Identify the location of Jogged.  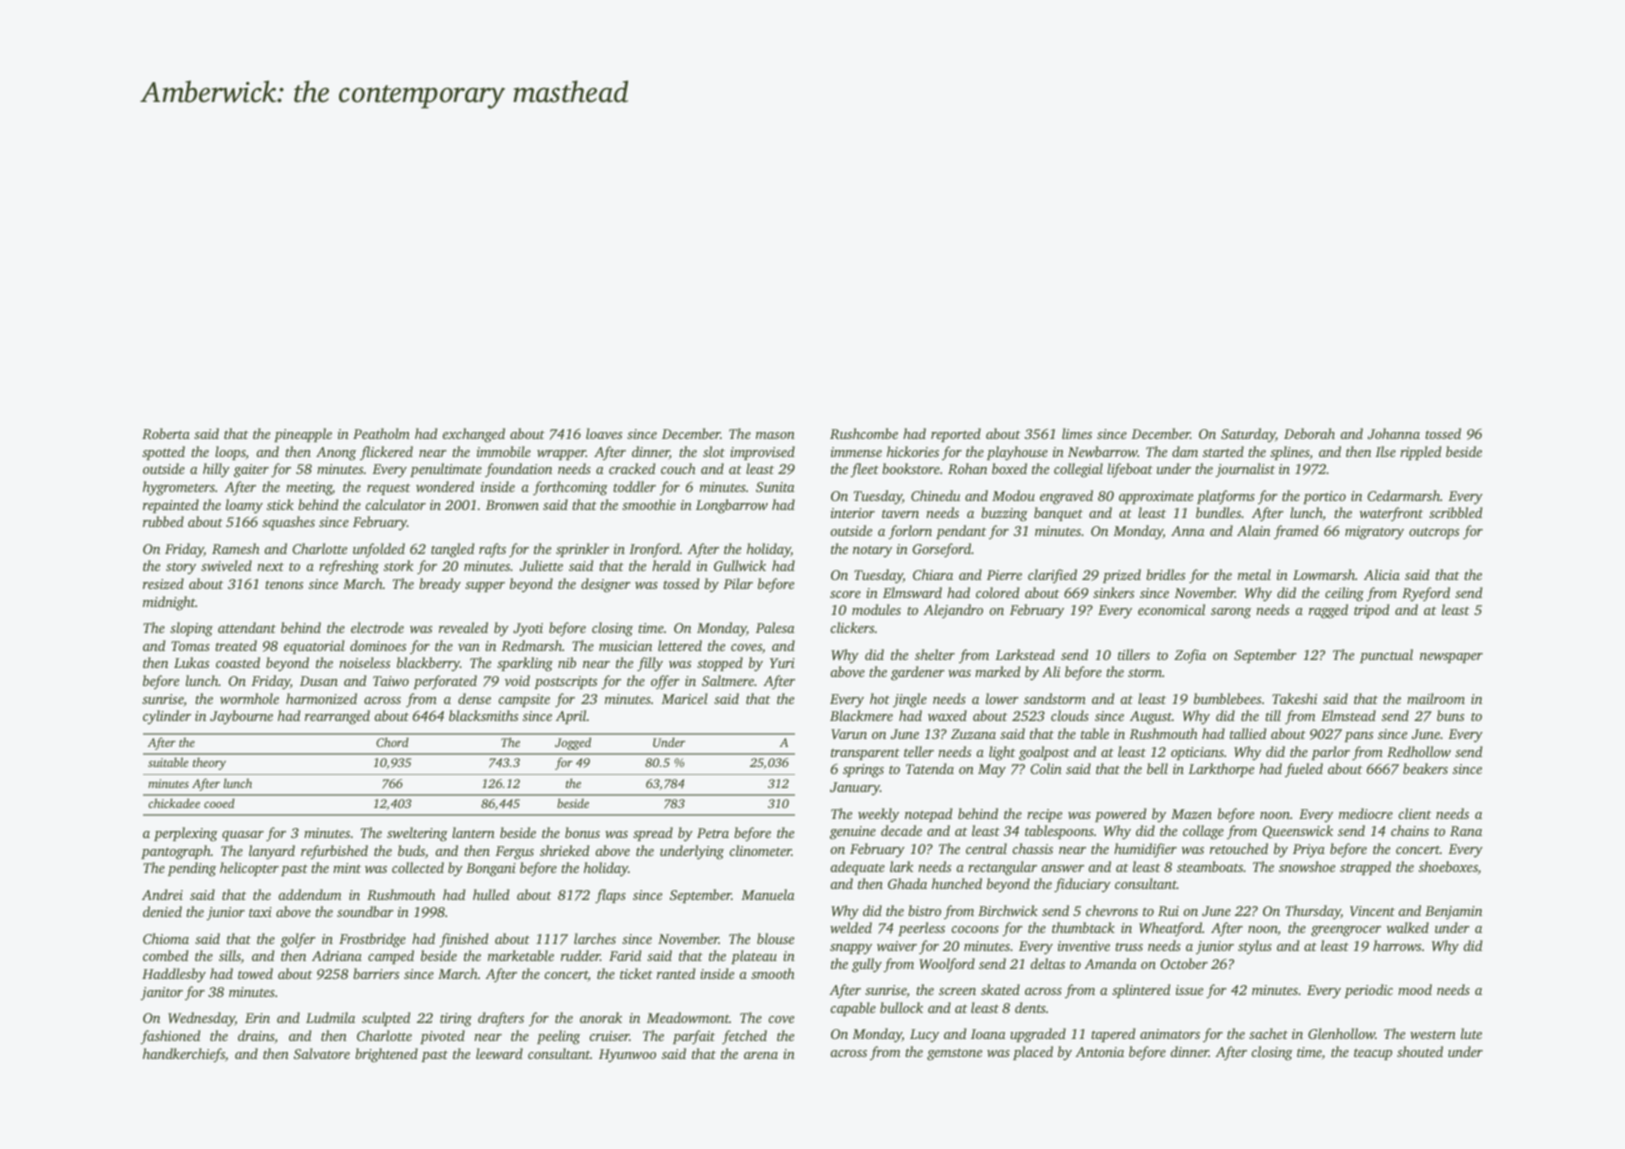
(573, 743).
